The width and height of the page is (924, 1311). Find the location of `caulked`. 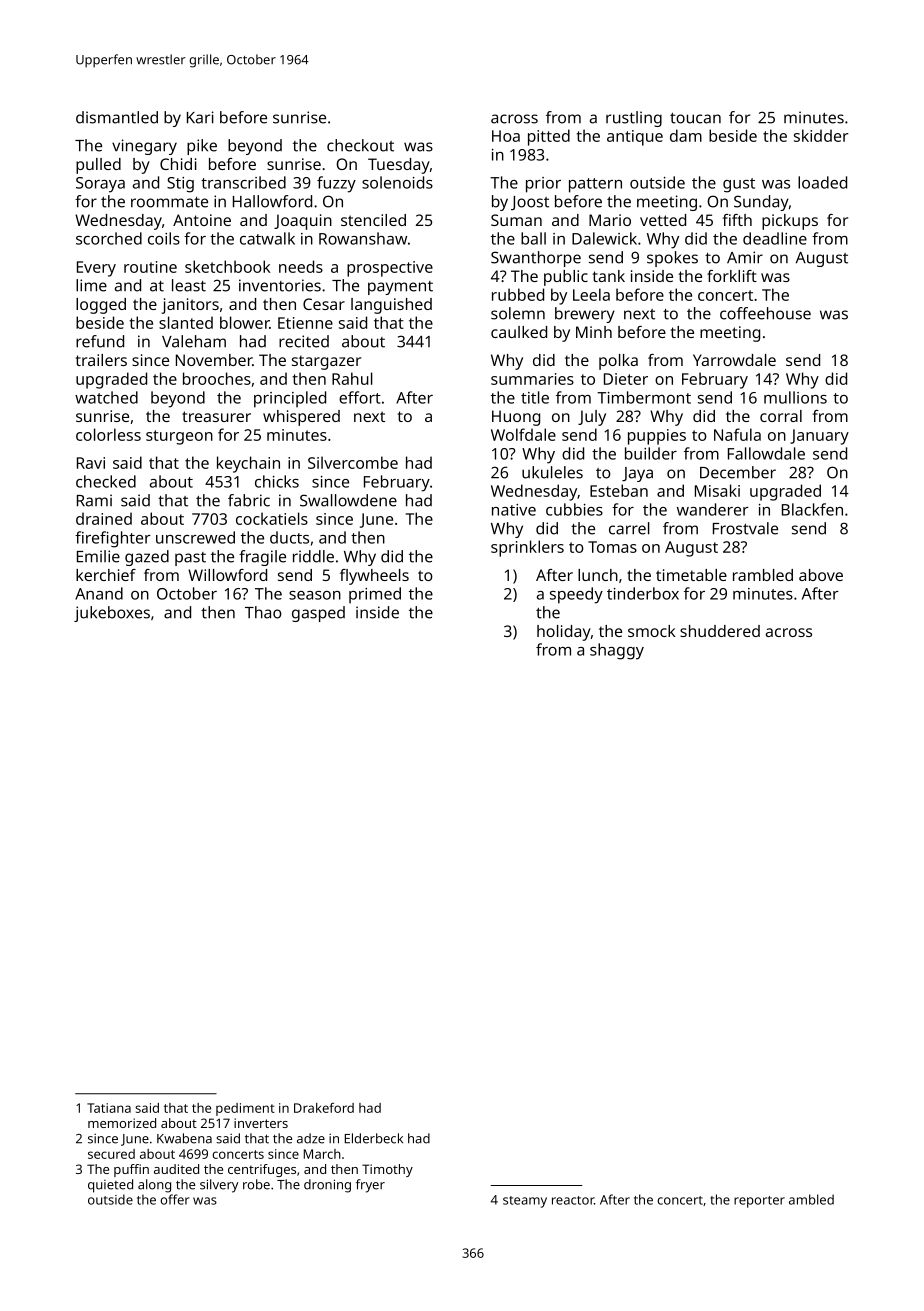

caulked is located at coordinates (519, 332).
